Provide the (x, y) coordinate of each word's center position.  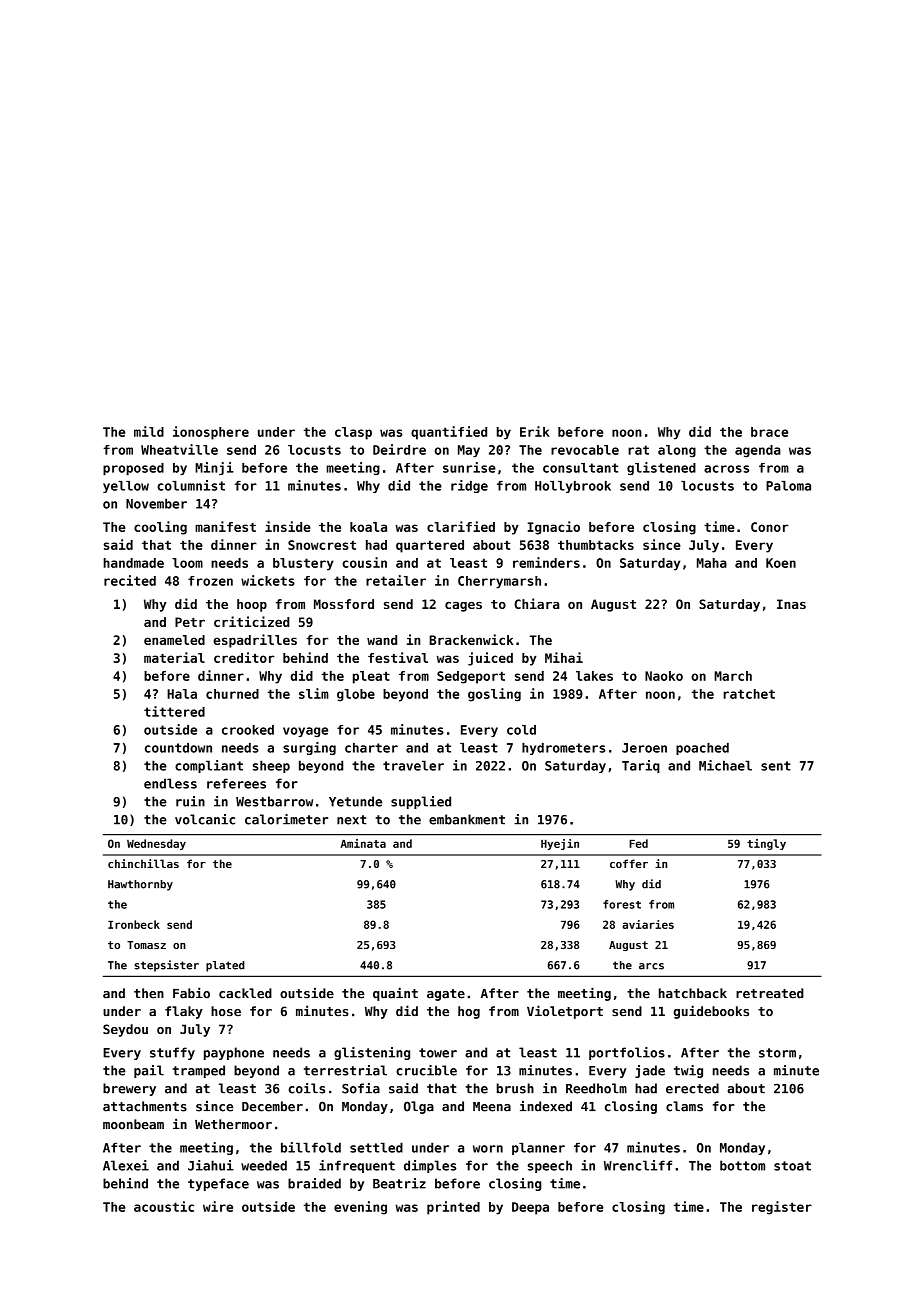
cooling (160, 528)
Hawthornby (140, 885)
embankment (467, 819)
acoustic (164, 1206)
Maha (712, 563)
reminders (546, 562)
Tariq (641, 766)
